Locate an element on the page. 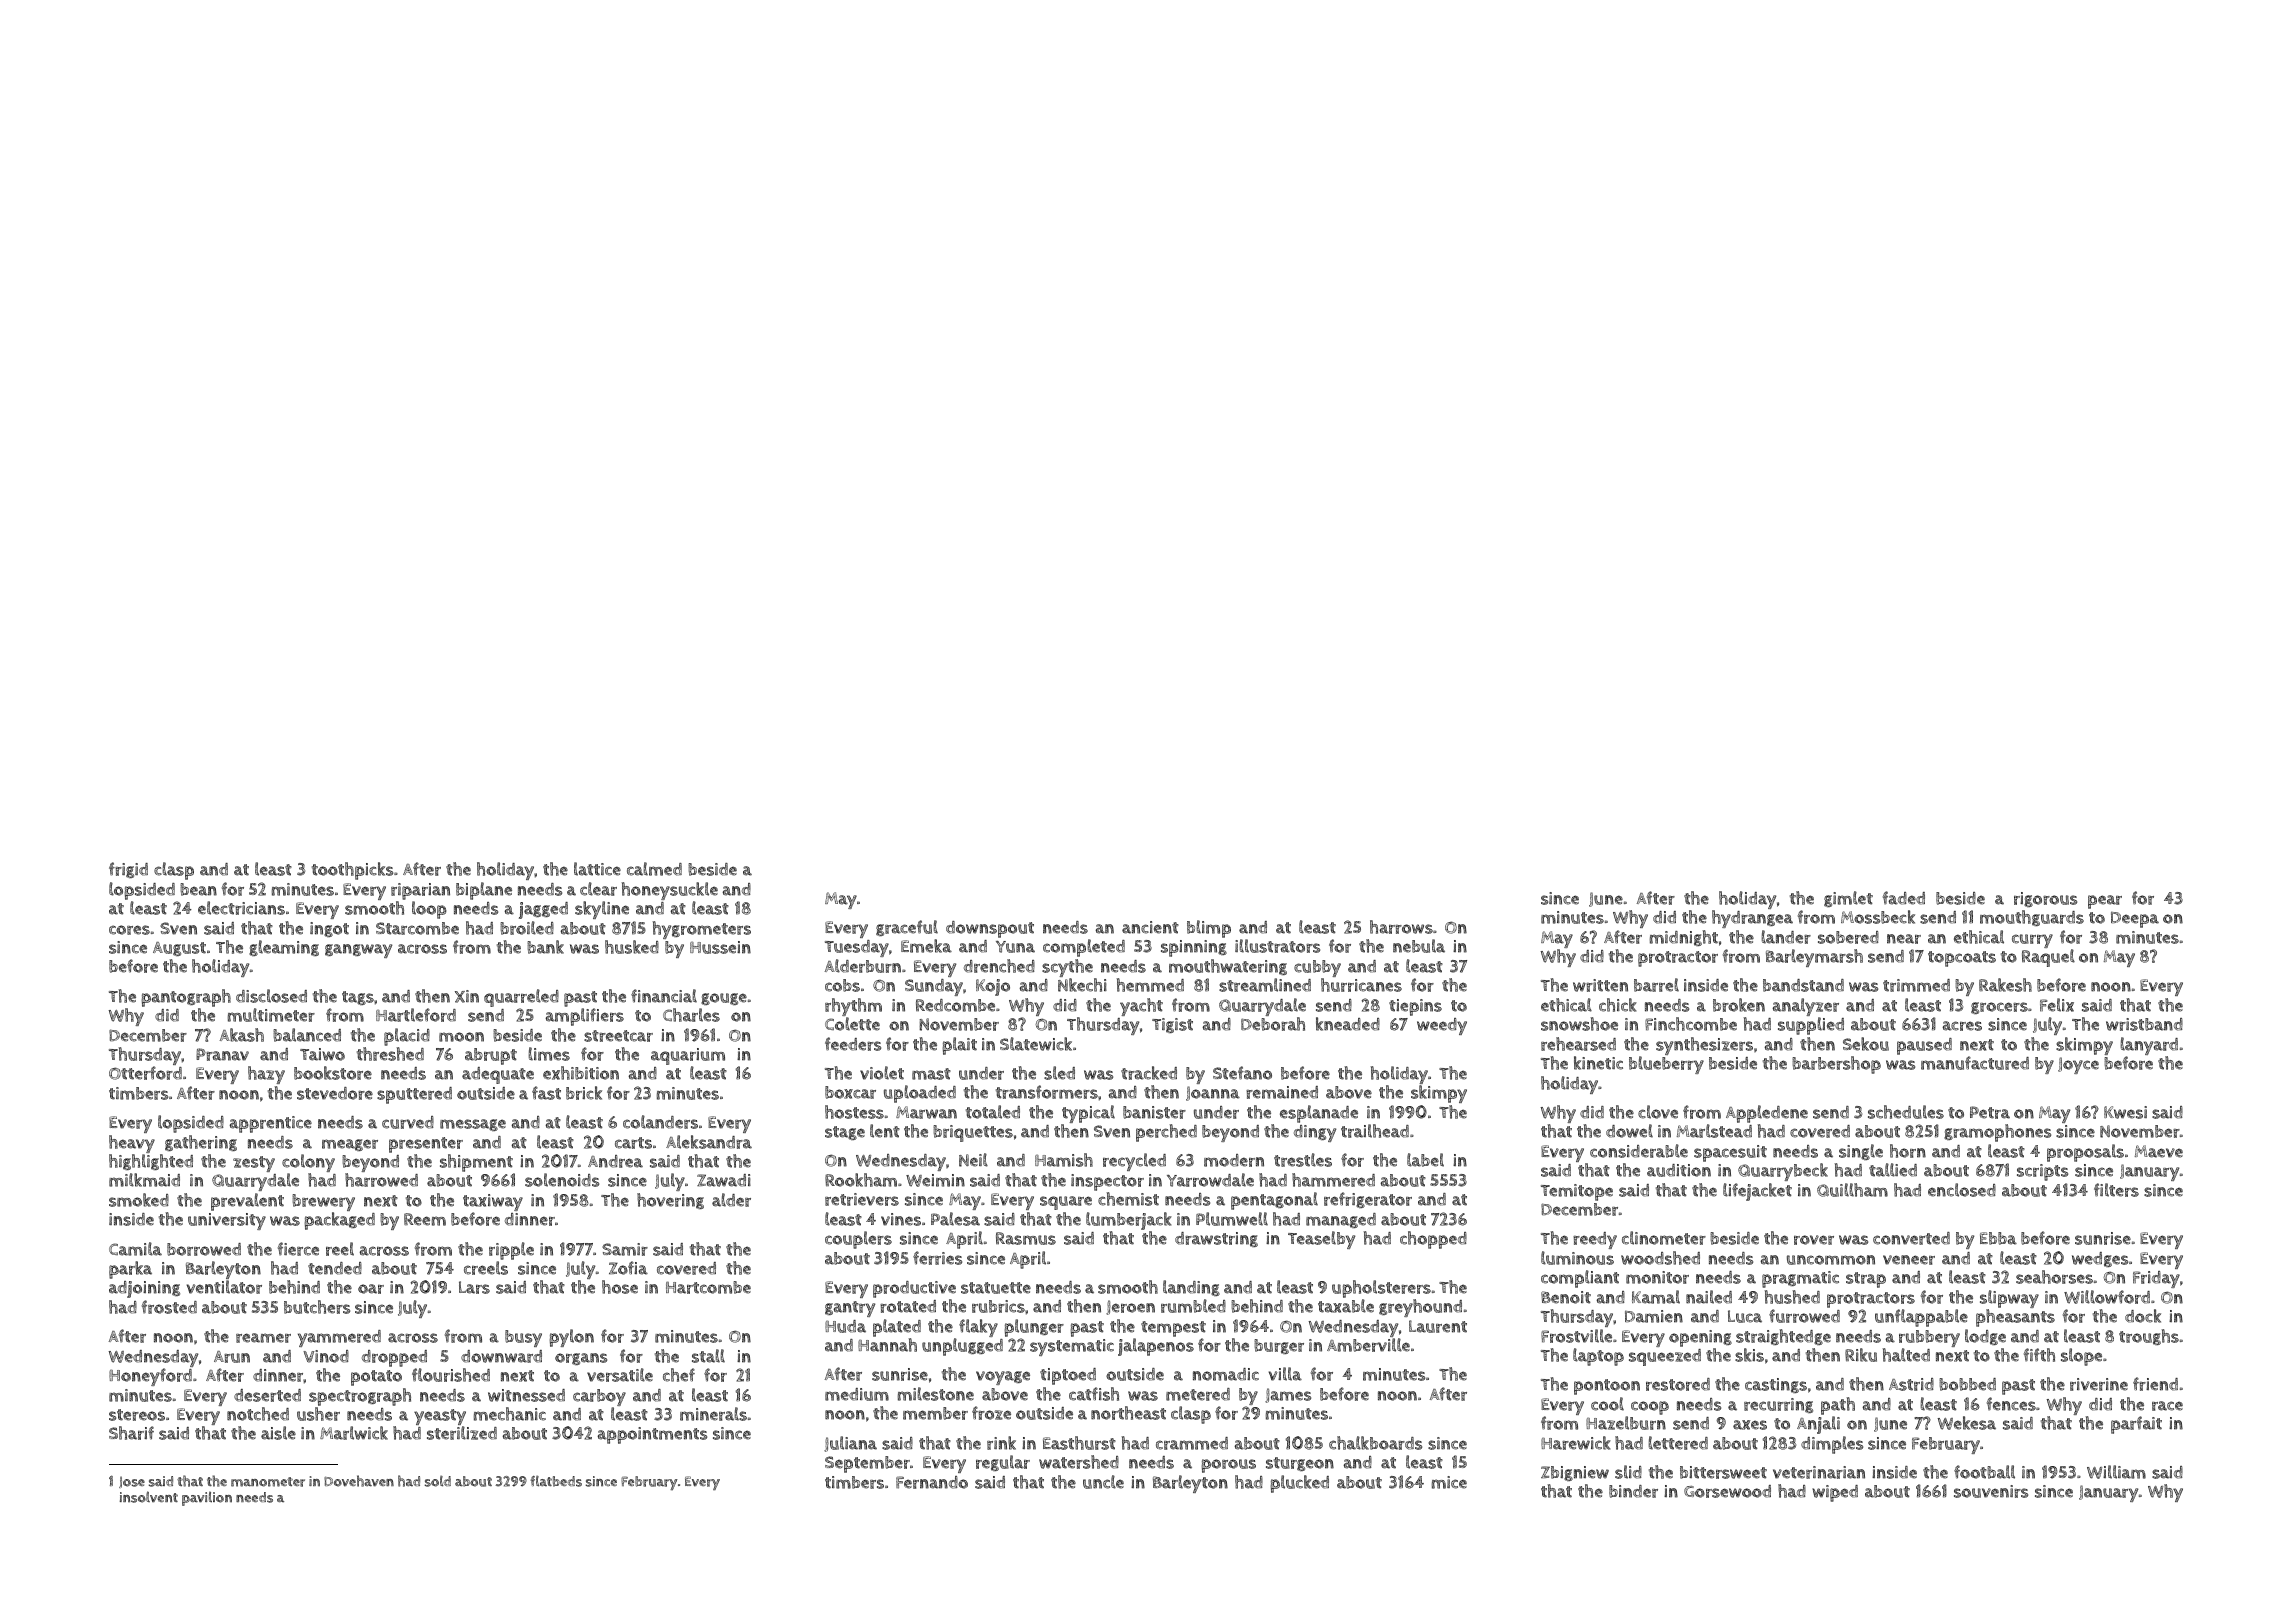 This page has height=1620, width=2292. frigid is located at coordinates (128, 870).
